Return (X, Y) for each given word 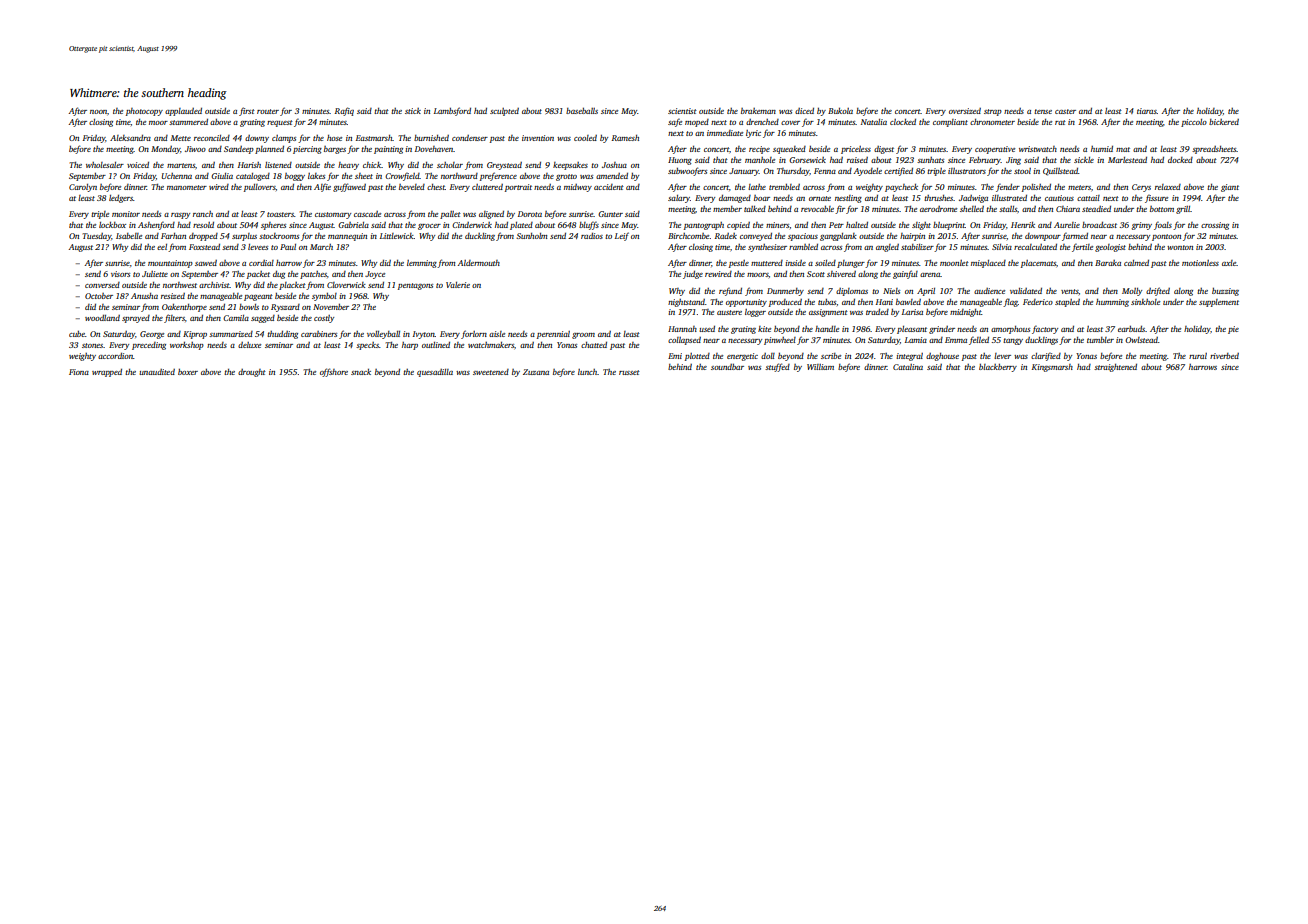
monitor (126, 214)
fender (1008, 187)
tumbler (1100, 340)
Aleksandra (130, 138)
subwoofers (687, 171)
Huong (680, 161)
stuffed (777, 367)
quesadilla (435, 373)
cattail (1088, 198)
